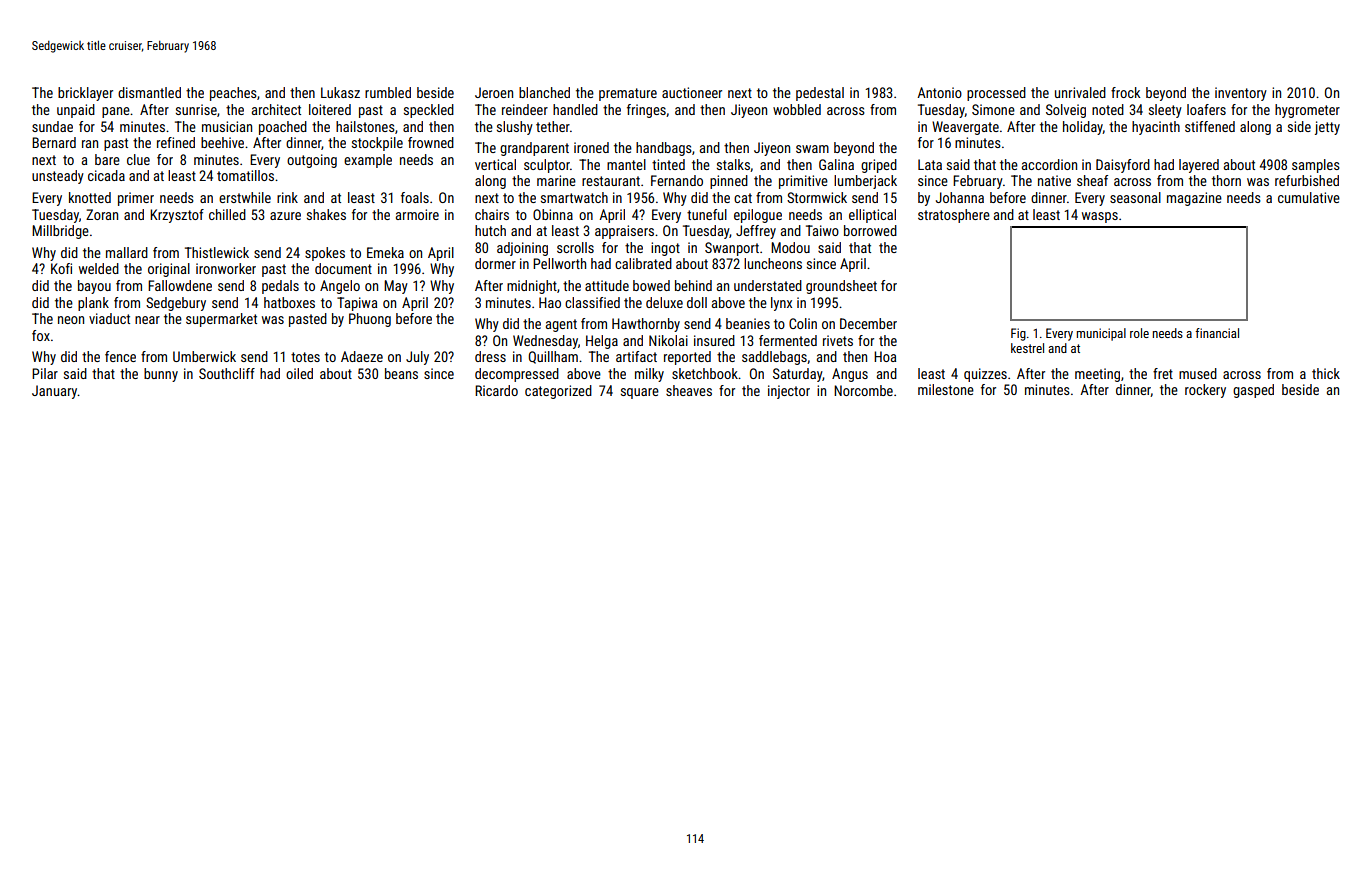  What do you see at coordinates (149, 92) in the image?
I see `dismantled` at bounding box center [149, 92].
